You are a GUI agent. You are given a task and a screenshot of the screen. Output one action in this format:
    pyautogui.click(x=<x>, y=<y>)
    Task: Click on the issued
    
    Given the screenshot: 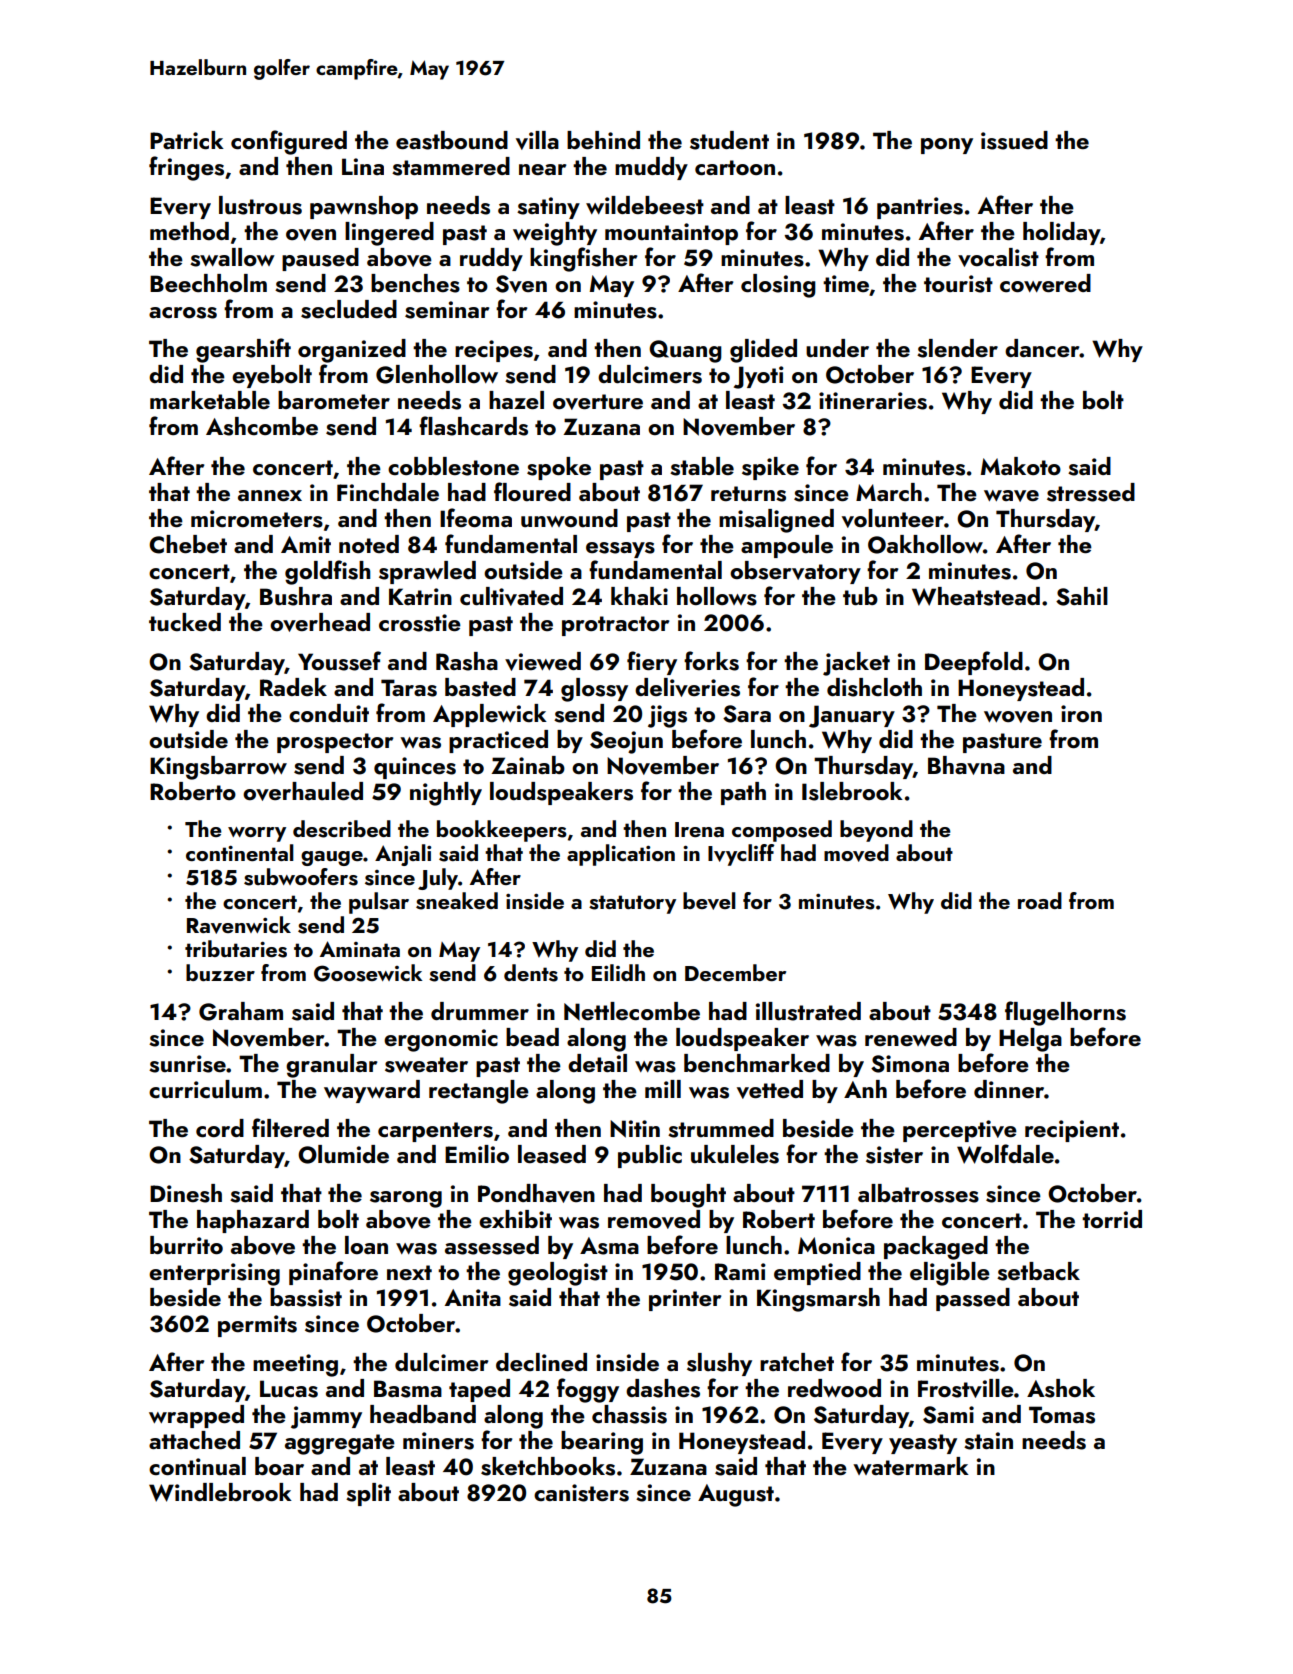 What is the action you would take?
    pyautogui.click(x=1014, y=140)
